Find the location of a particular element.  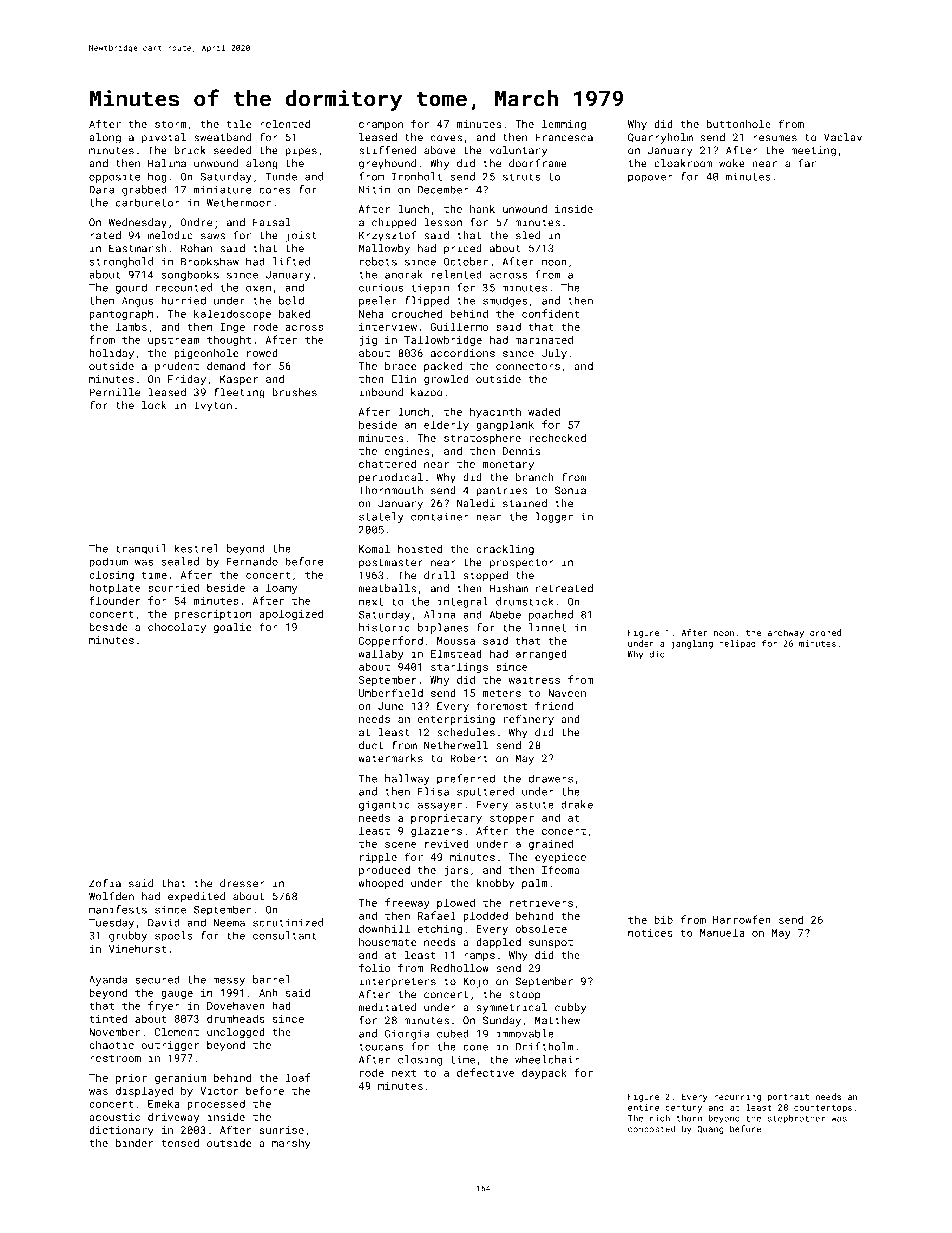

Zofia is located at coordinates (105, 883).
